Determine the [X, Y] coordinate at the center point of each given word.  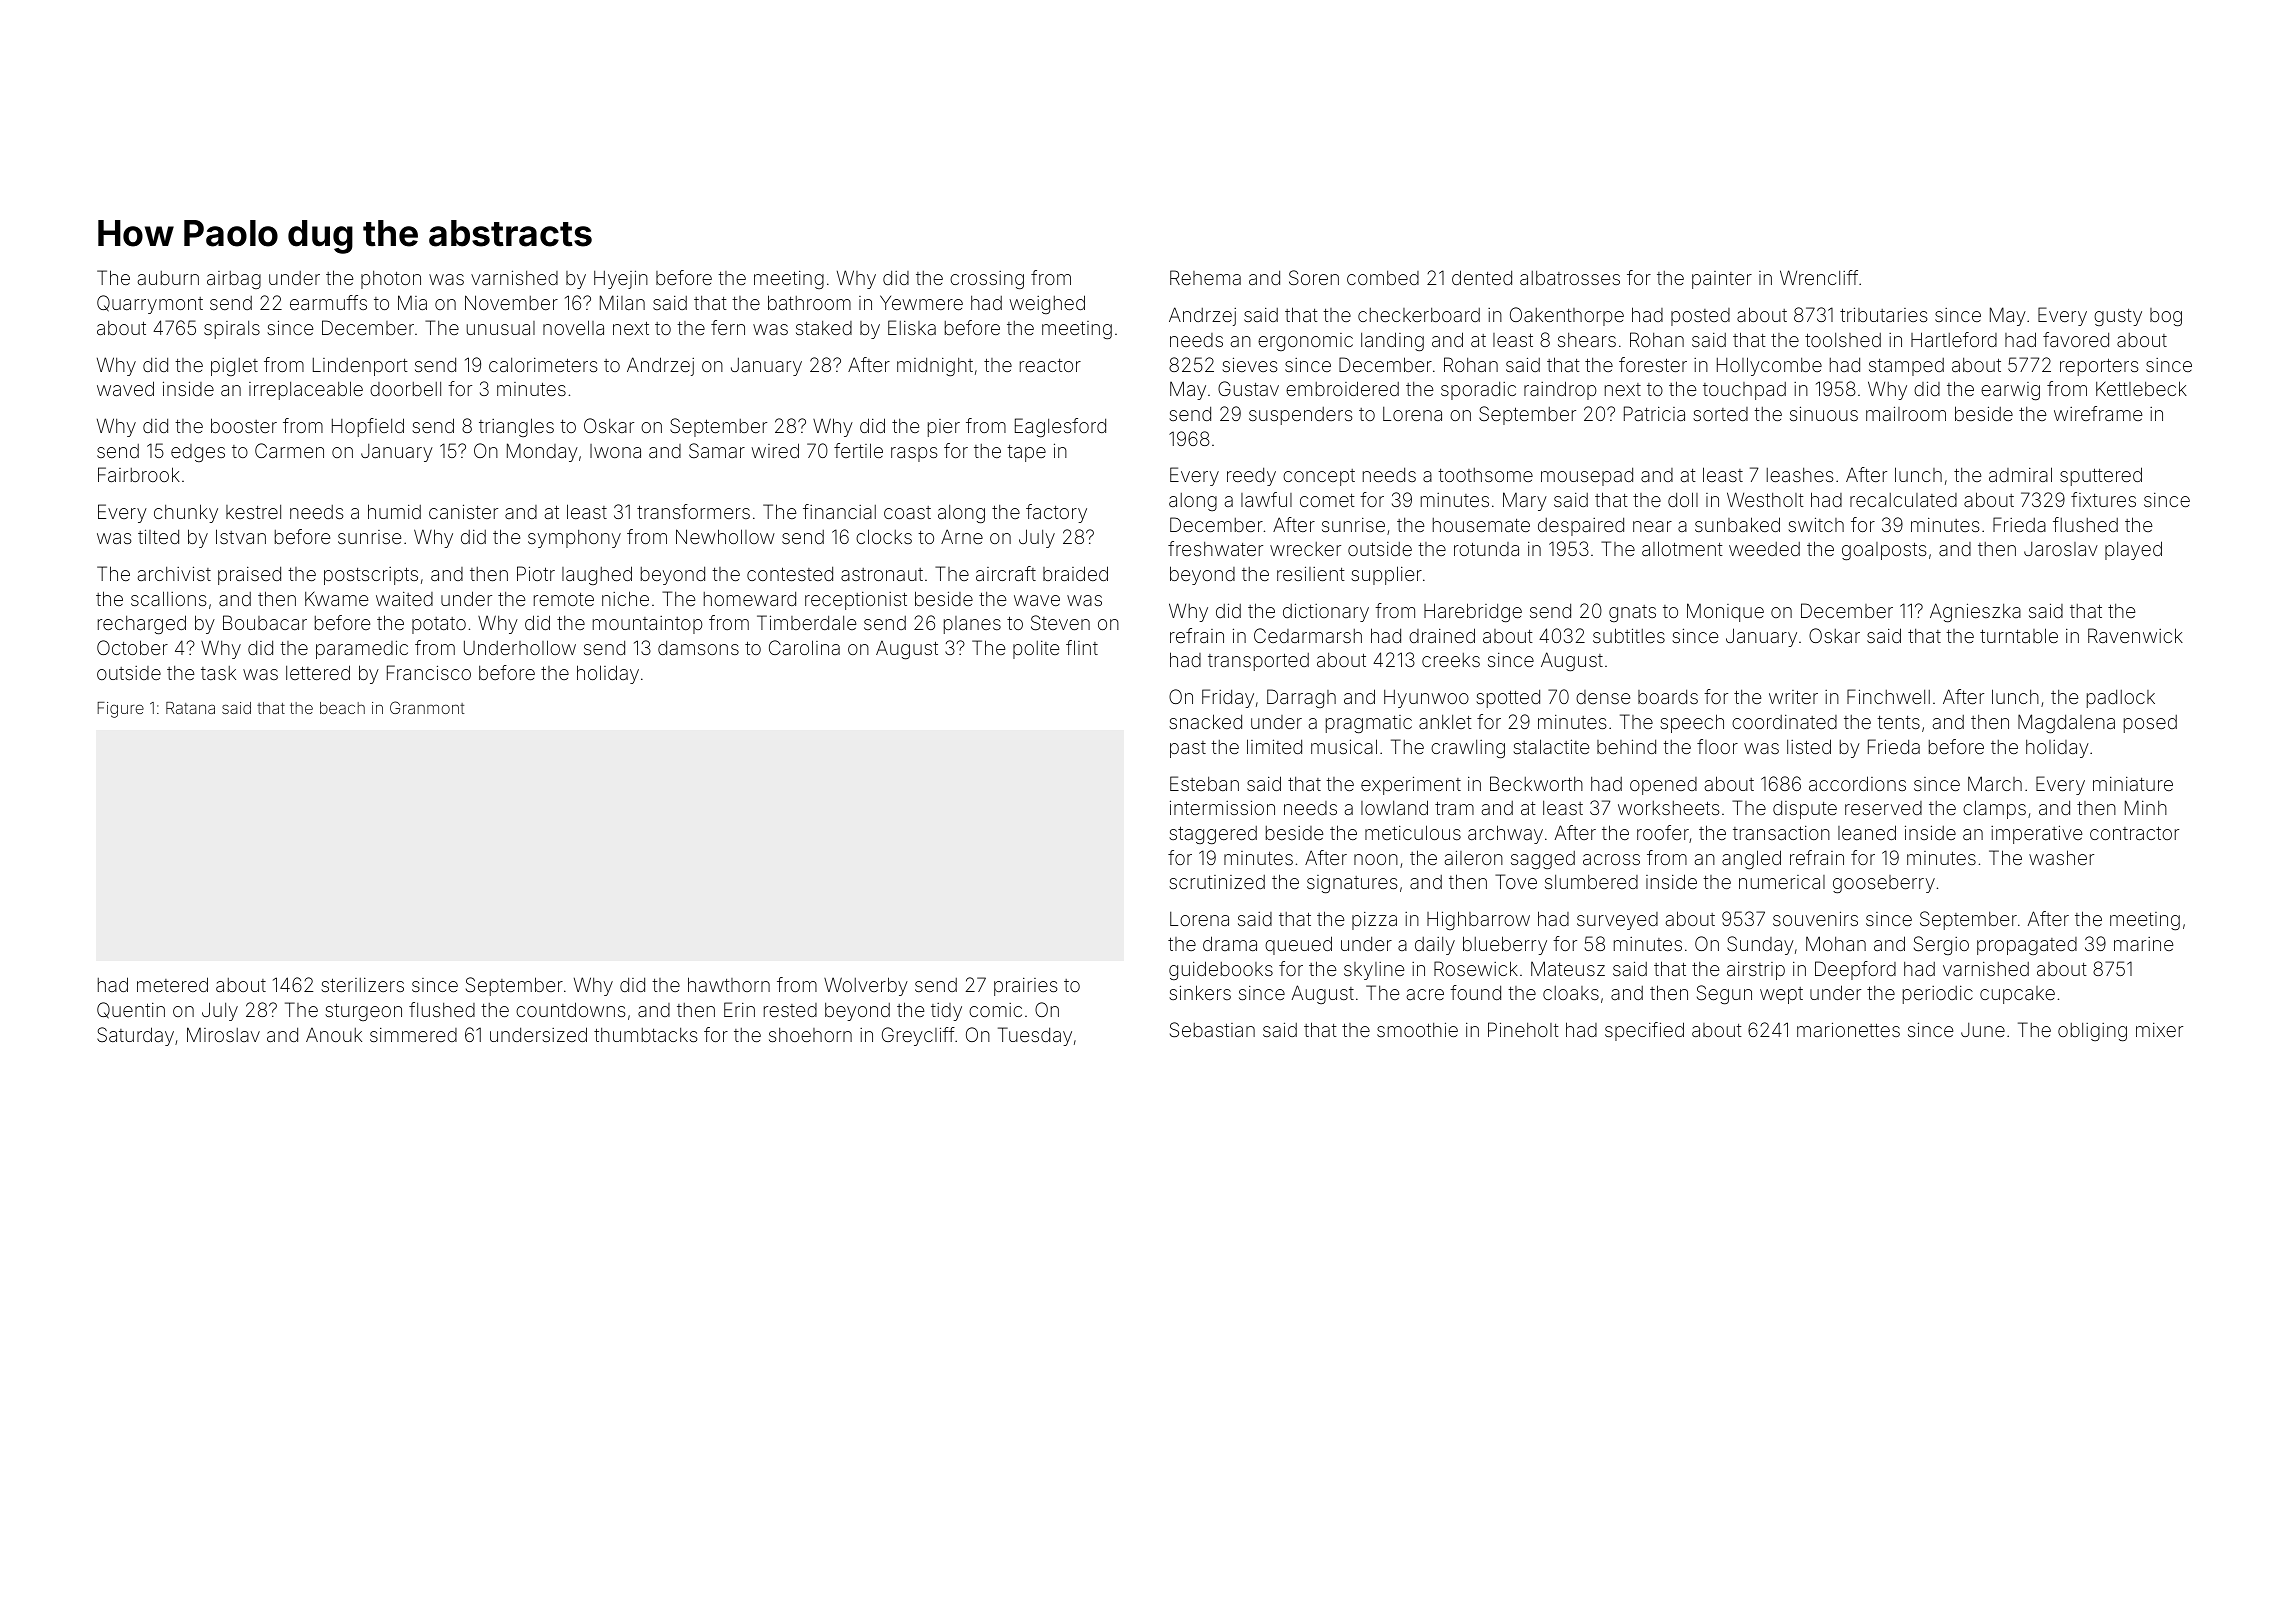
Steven [1060, 622]
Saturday [135, 1036]
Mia [412, 302]
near [1652, 526]
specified [1644, 1031]
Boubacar [265, 622]
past [1188, 749]
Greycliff [918, 1036]
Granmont [427, 707]
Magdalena [2066, 723]
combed [1383, 278]
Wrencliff [1819, 277]
